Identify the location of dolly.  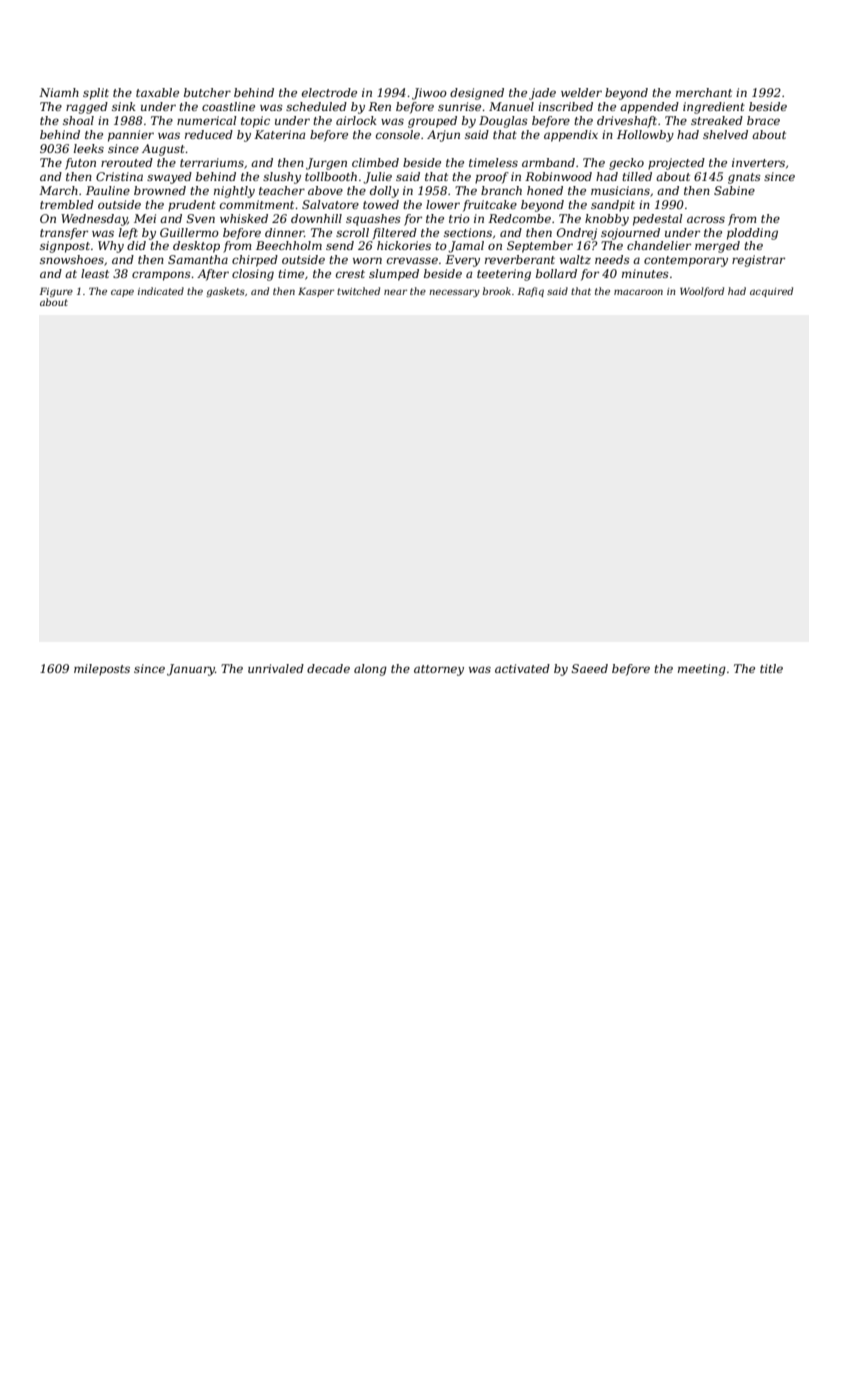
(384, 192).
